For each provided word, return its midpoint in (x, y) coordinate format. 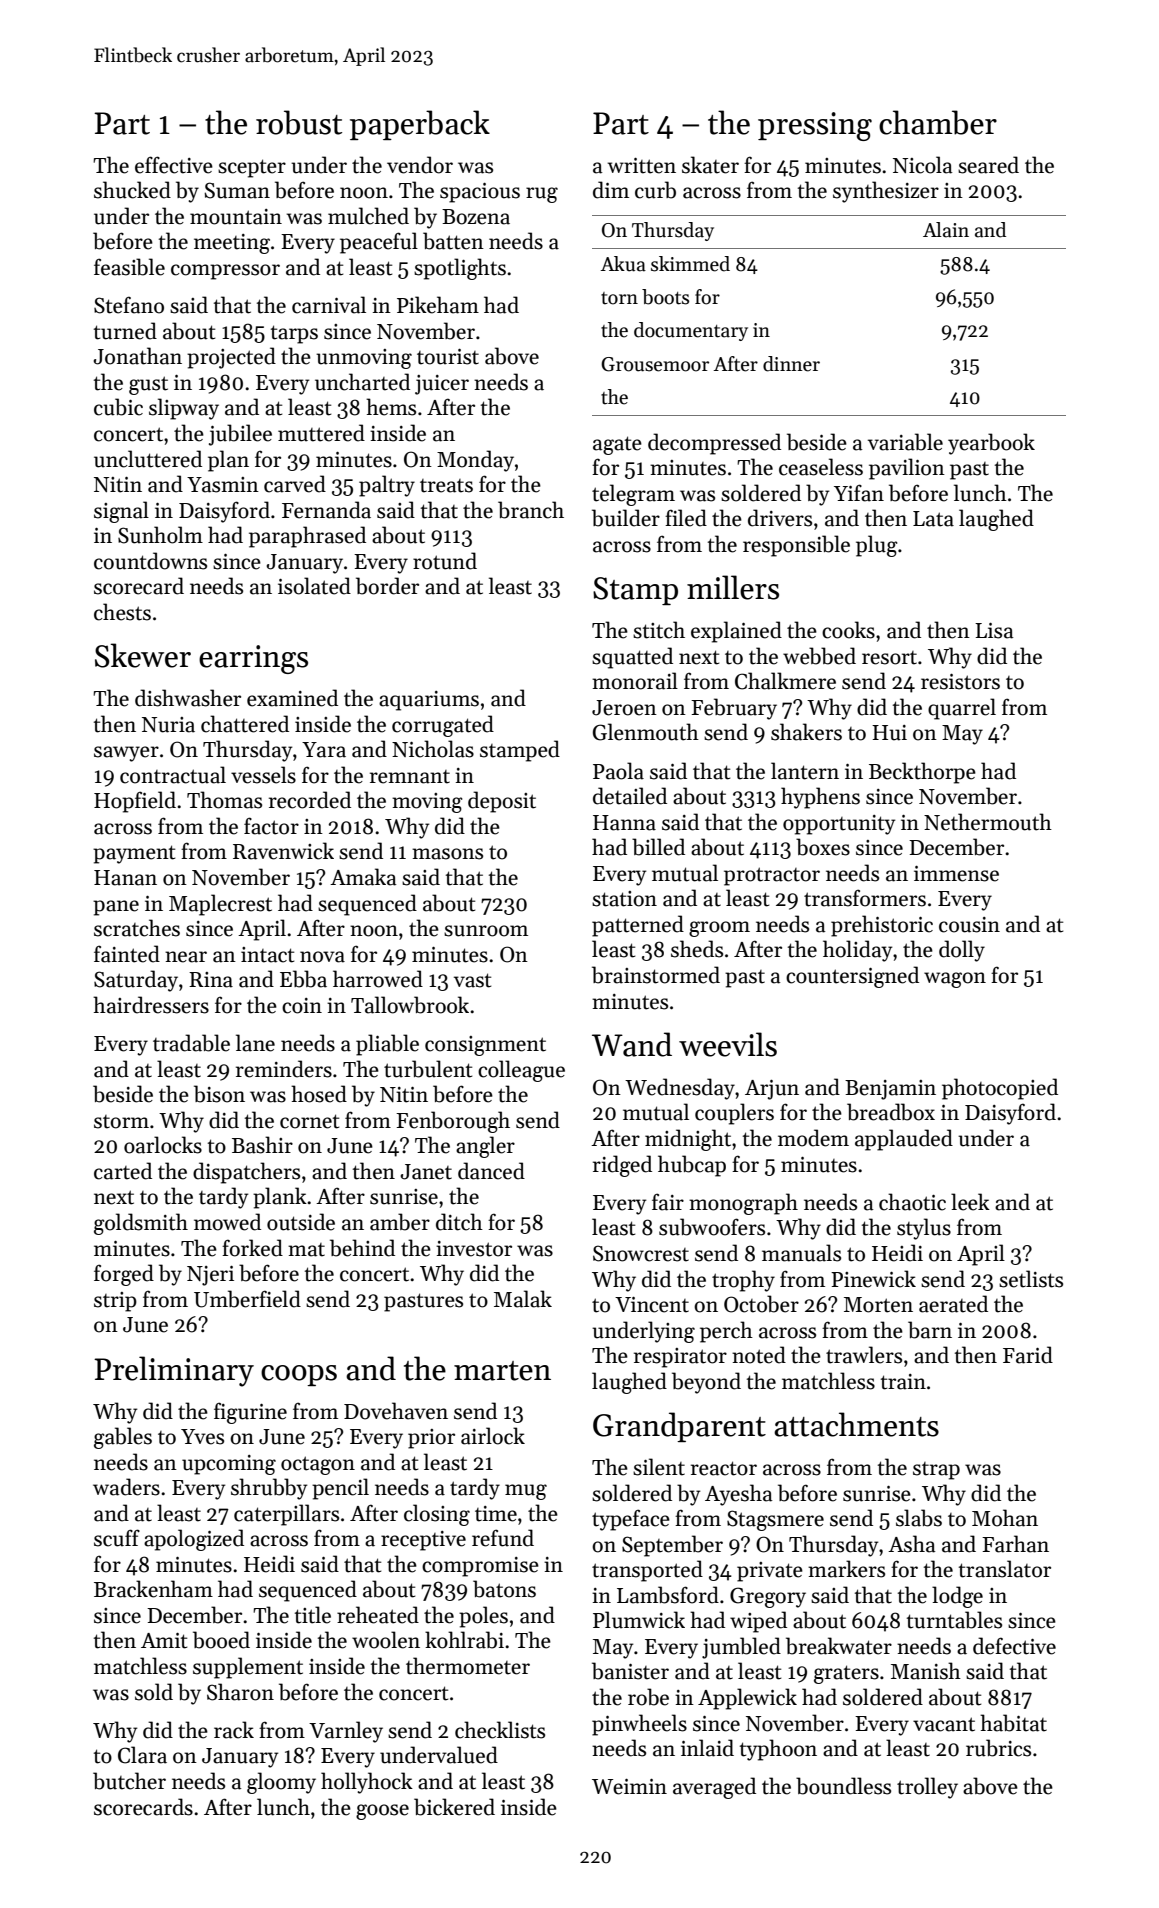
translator (1005, 1569)
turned (125, 331)
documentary (691, 331)
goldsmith (141, 1224)
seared (988, 165)
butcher (129, 1781)
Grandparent (679, 1427)
